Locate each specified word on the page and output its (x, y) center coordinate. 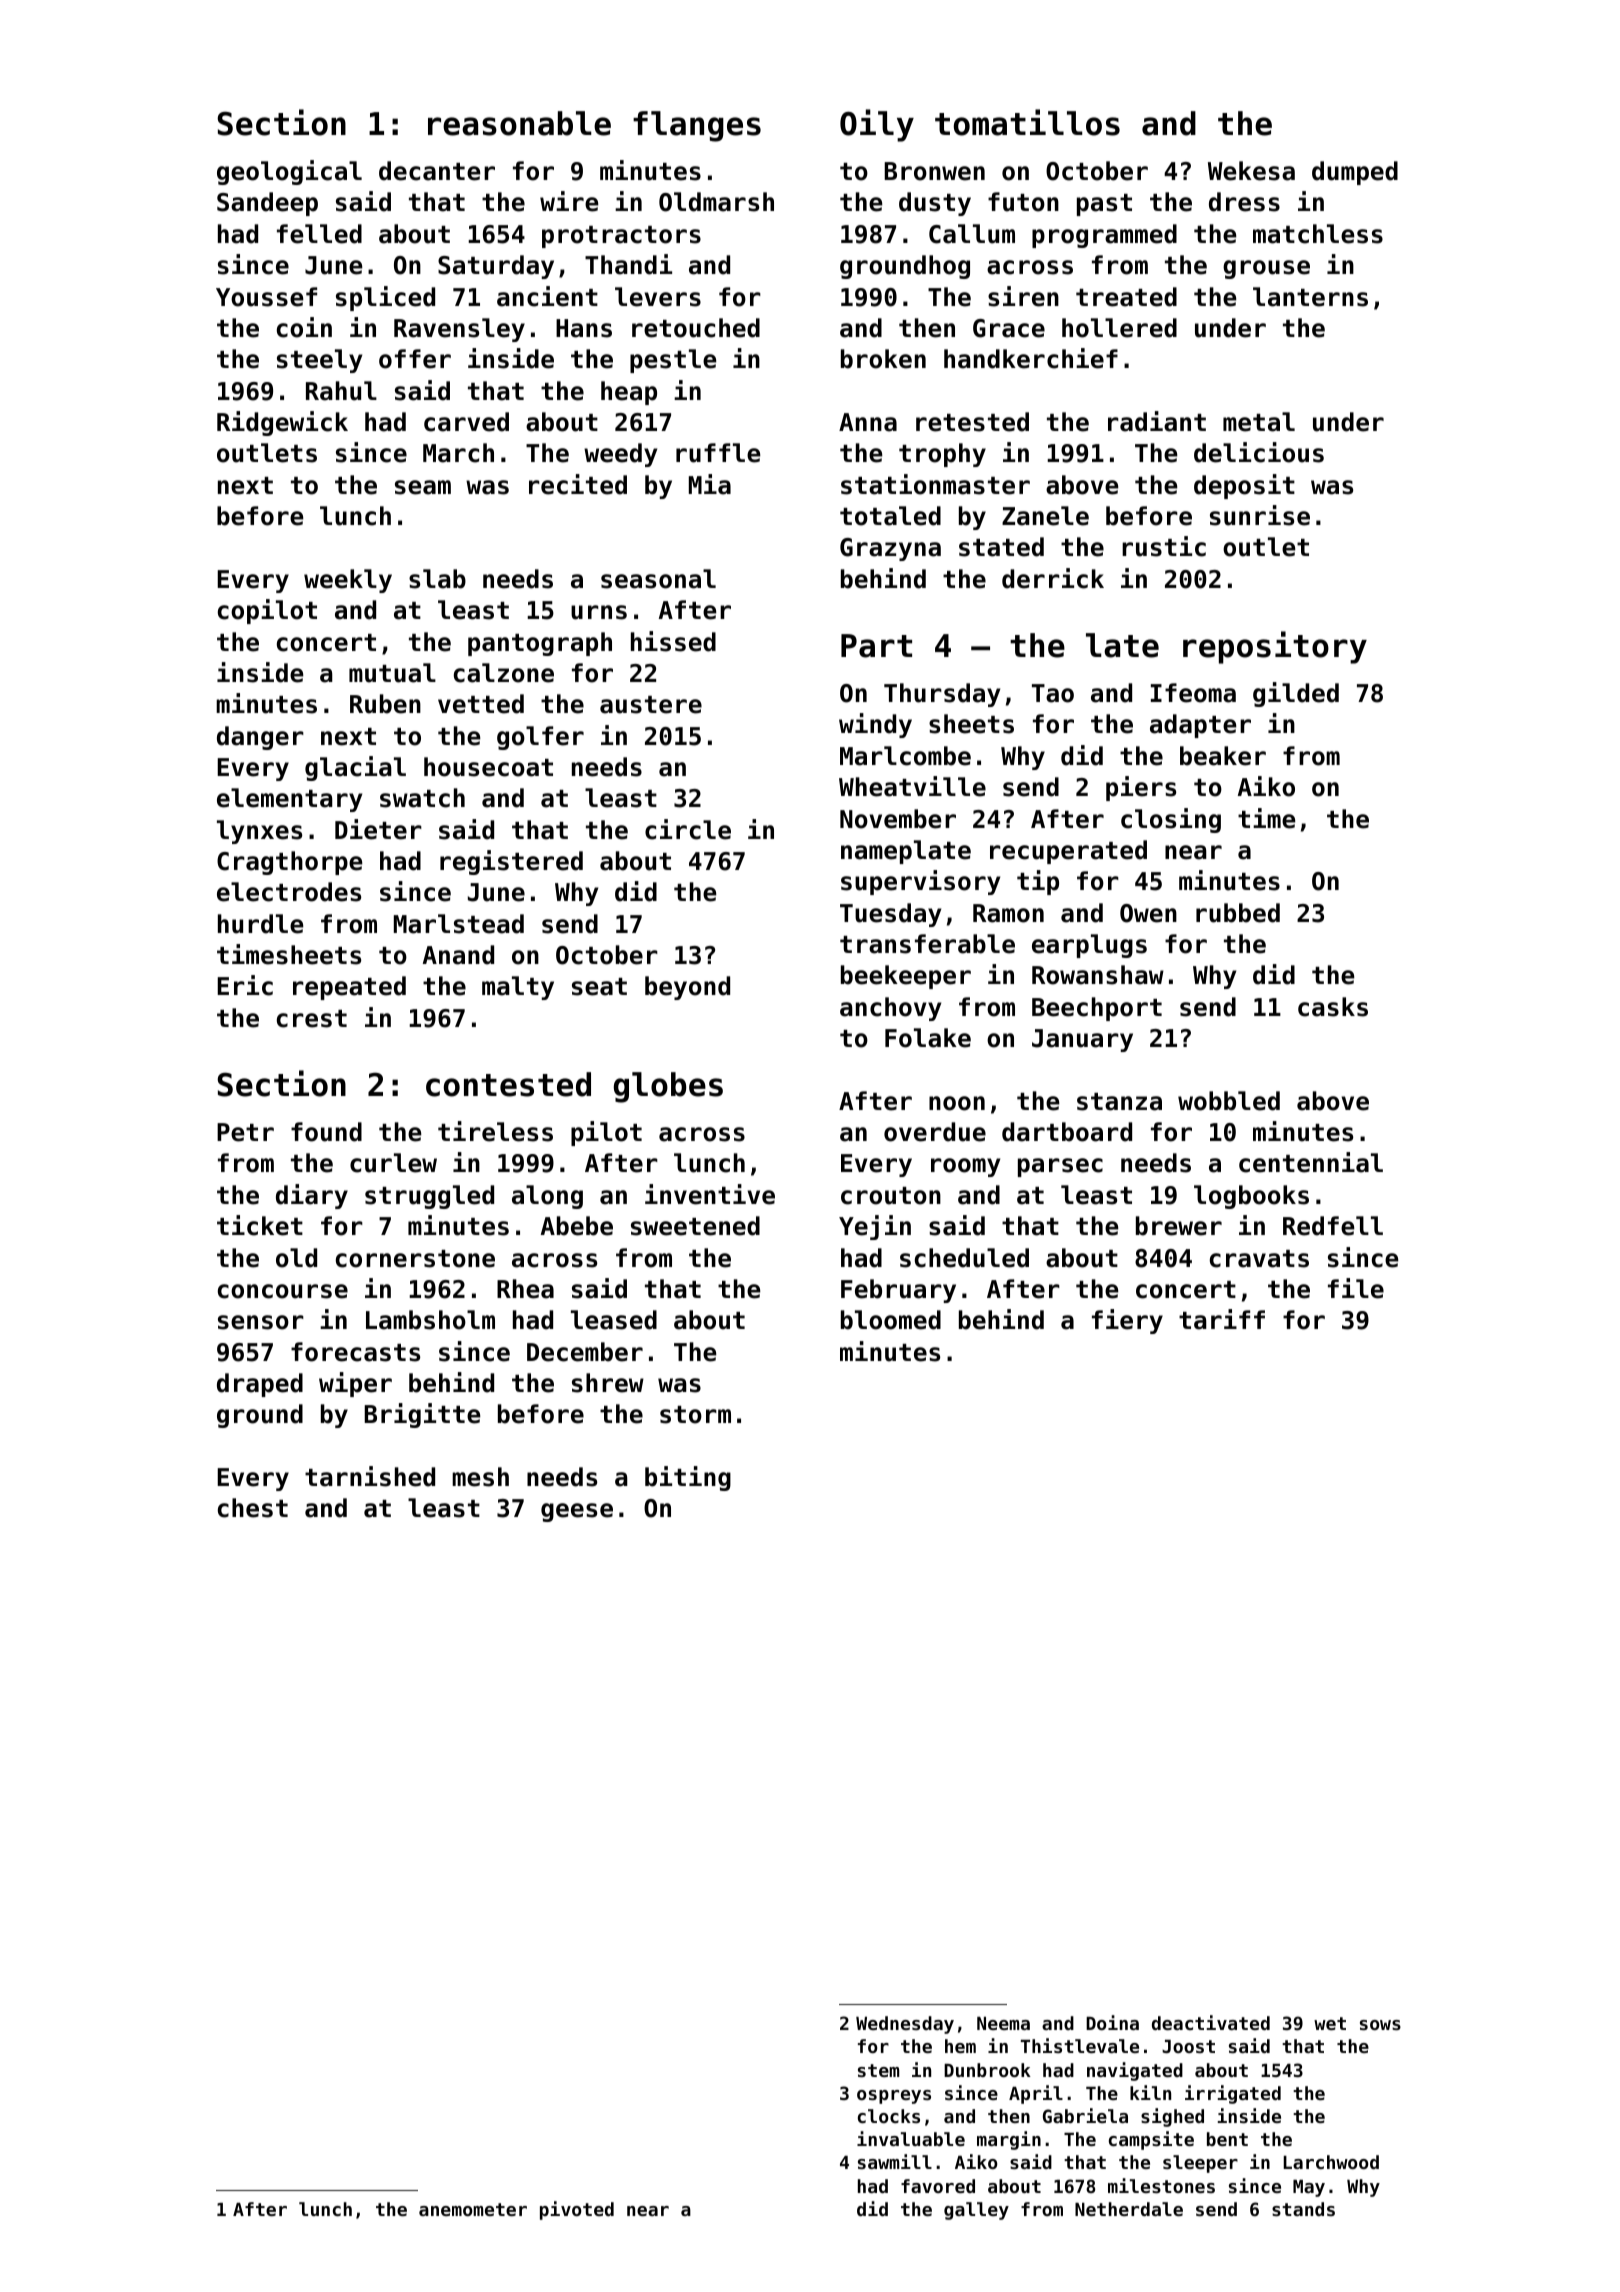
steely (319, 361)
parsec (1060, 1167)
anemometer (473, 2209)
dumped (1355, 173)
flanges (697, 126)
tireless (495, 1131)
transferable (927, 944)
